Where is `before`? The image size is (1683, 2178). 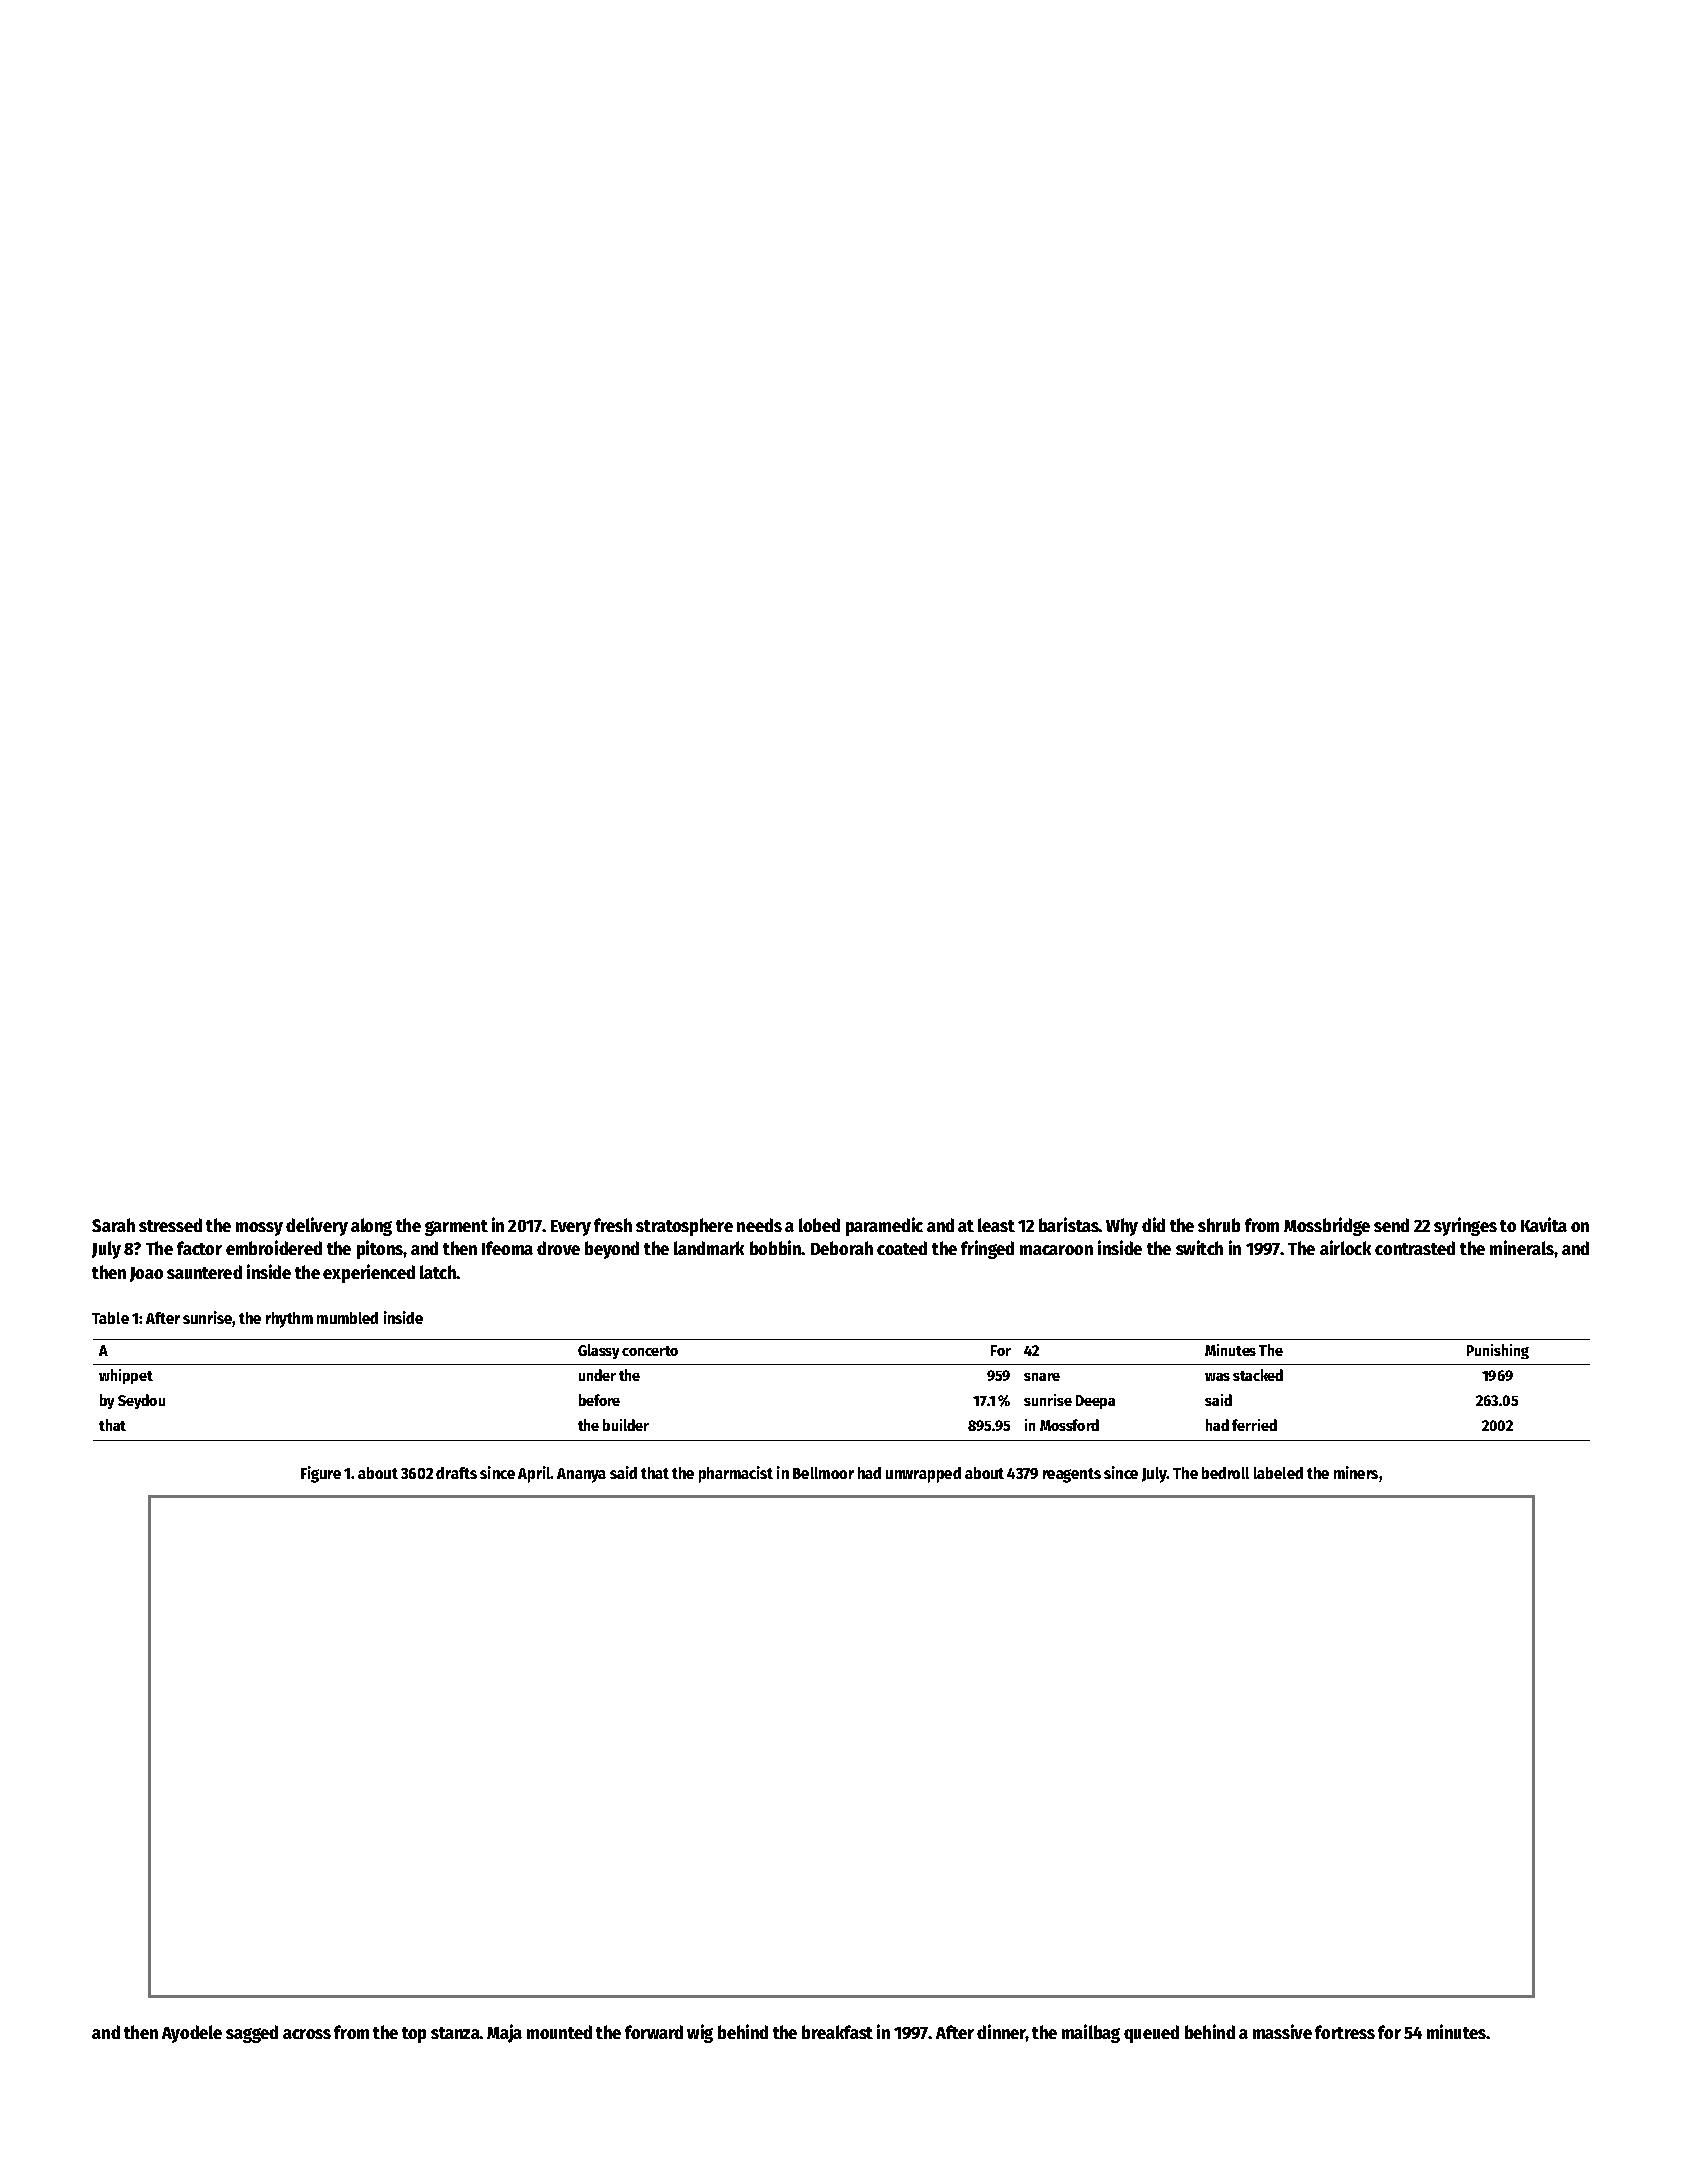
before is located at coordinates (599, 1400).
